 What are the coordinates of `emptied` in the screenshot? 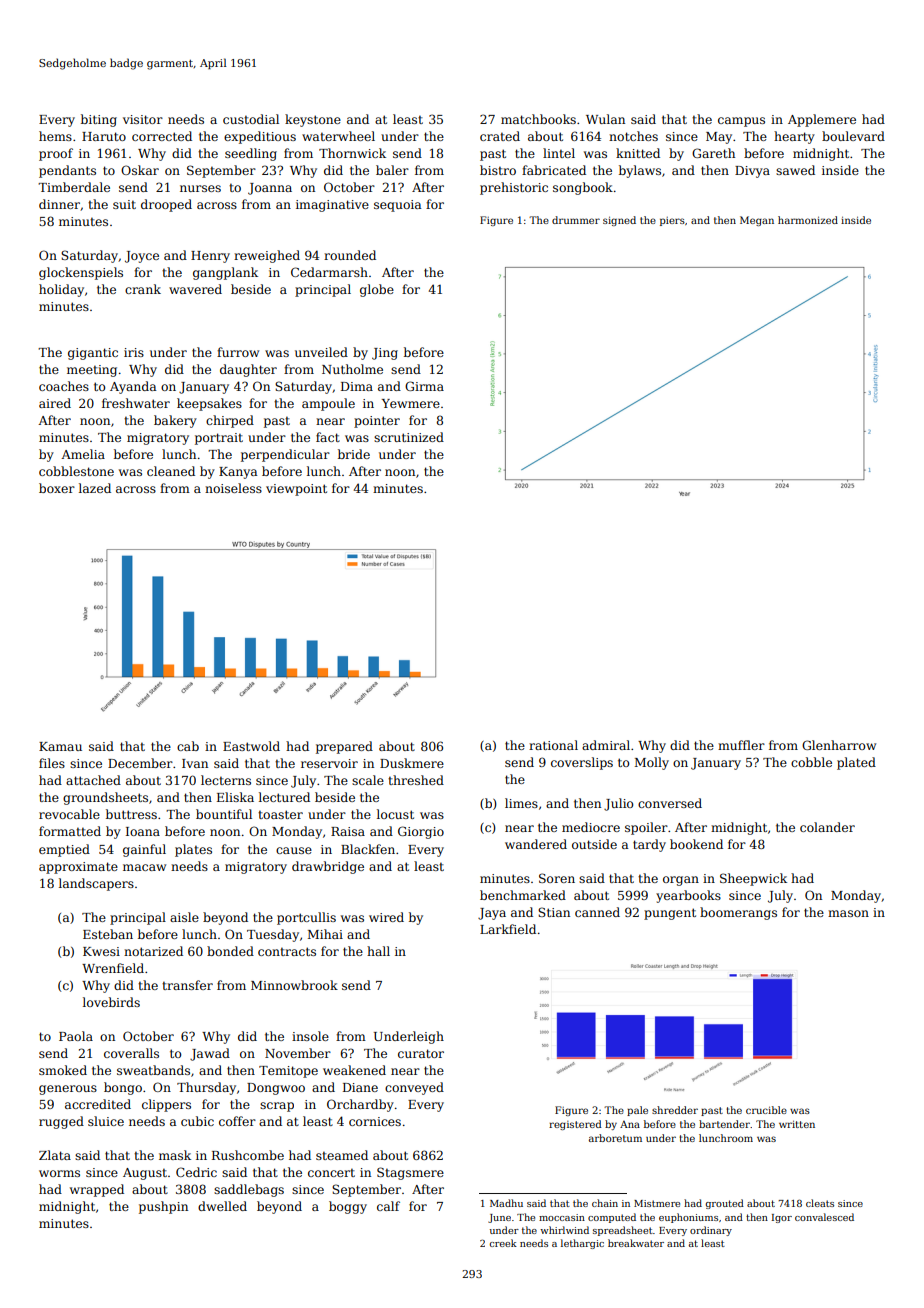 It's located at (64, 850).
